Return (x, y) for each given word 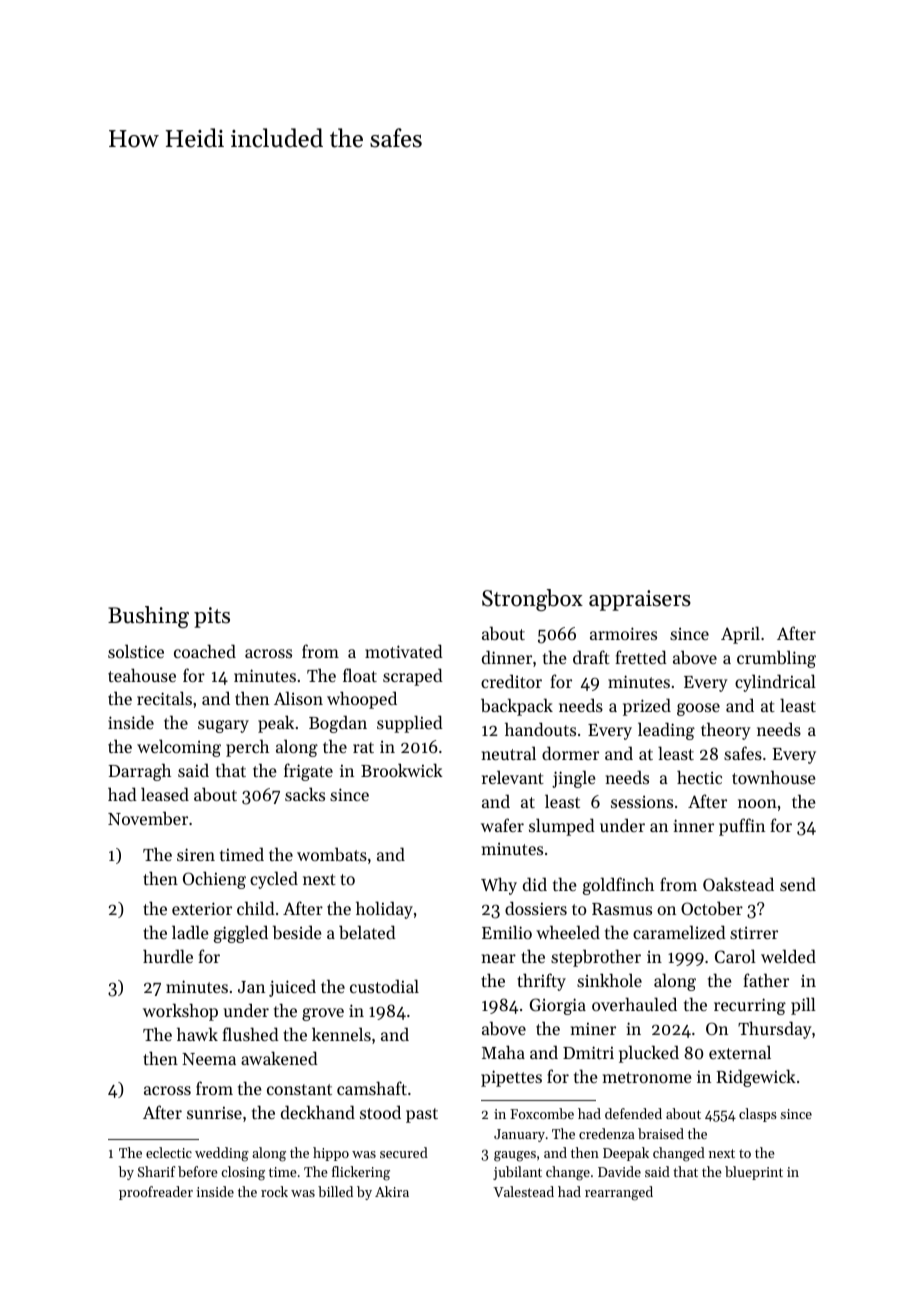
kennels (341, 1034)
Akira (392, 1191)
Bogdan (338, 724)
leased (165, 794)
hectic (699, 777)
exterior (202, 908)
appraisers (640, 600)
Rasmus (622, 909)
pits (212, 617)
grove (323, 1014)
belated (367, 932)
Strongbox (532, 600)
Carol (735, 956)
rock (274, 1191)
